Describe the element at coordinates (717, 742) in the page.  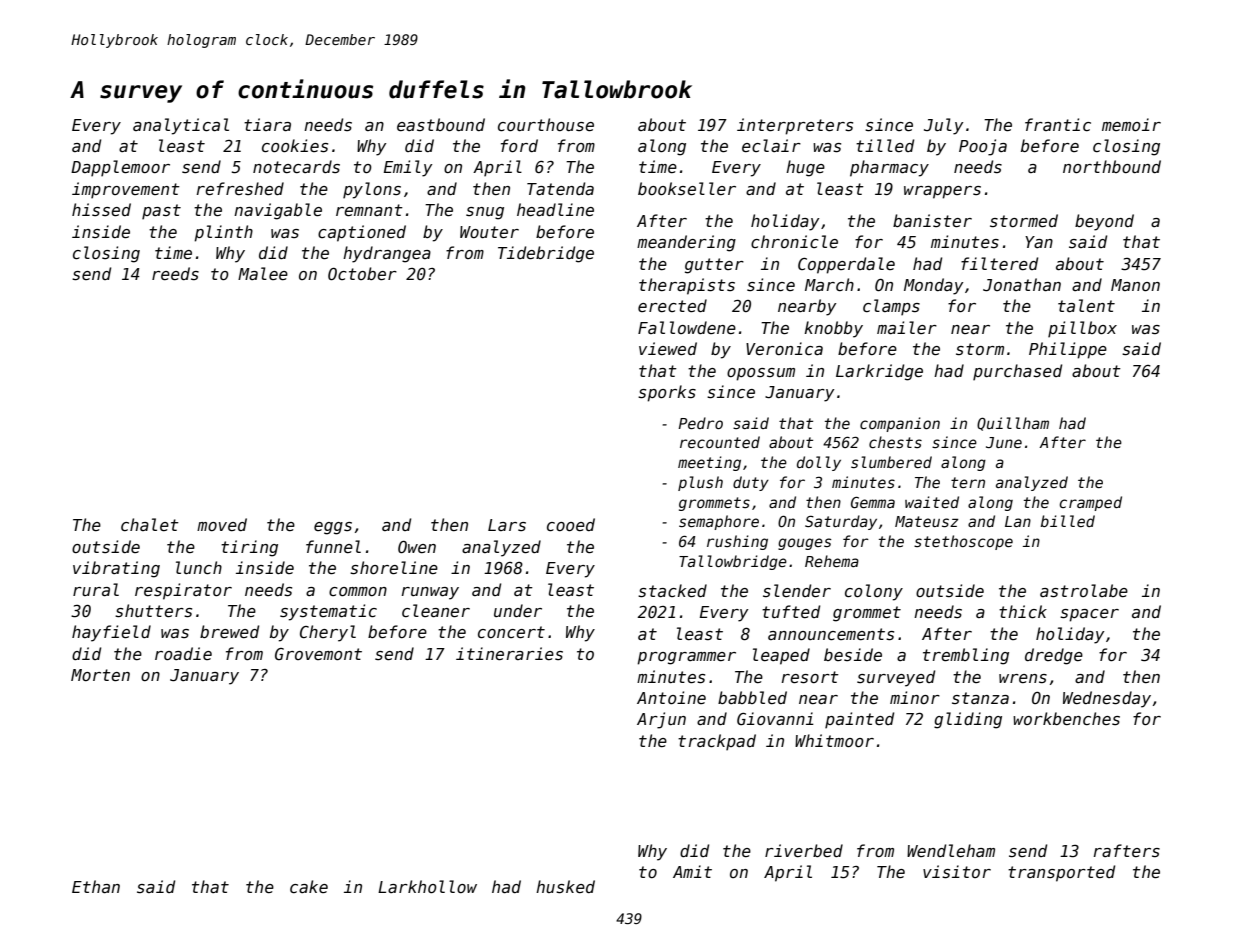
I see `trackpad` at that location.
